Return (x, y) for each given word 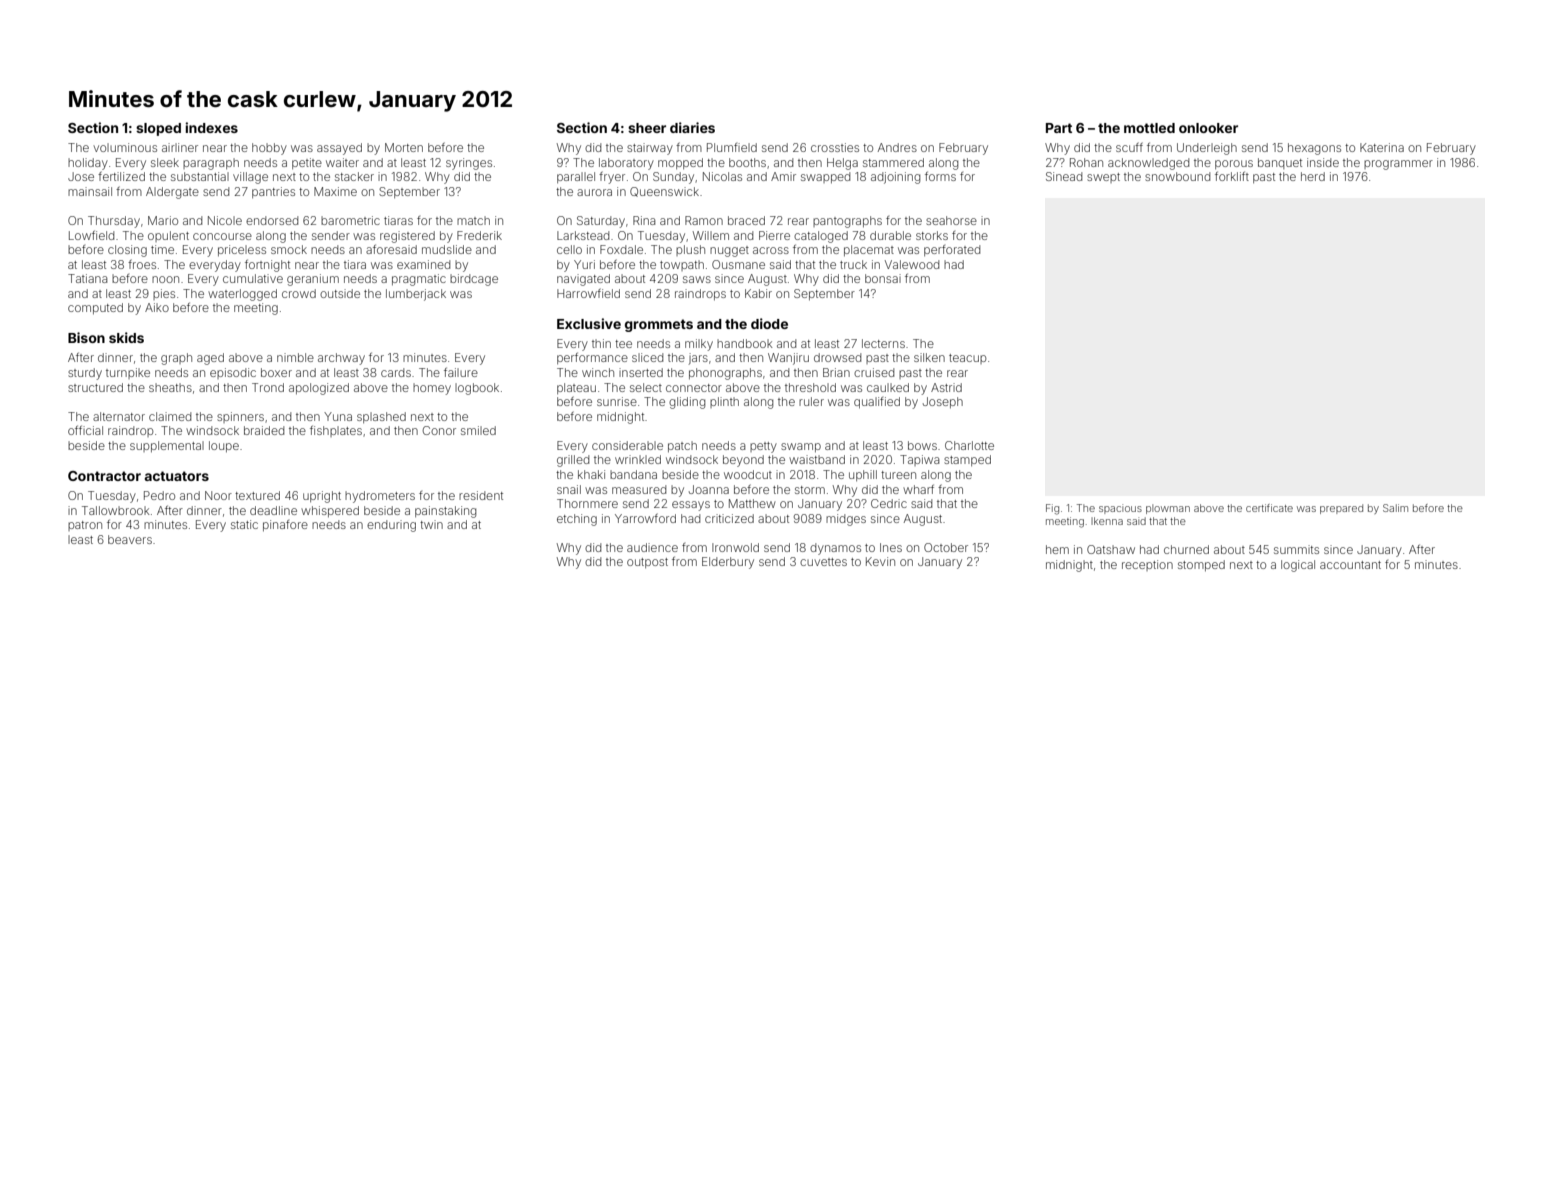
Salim (1395, 508)
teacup (967, 359)
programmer (1398, 165)
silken (929, 357)
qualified (877, 403)
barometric (350, 220)
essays (691, 506)
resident (481, 495)
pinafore (285, 525)
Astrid (946, 387)
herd (1313, 176)
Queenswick (664, 192)
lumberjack (416, 295)
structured (95, 387)
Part (1059, 128)
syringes (469, 164)
